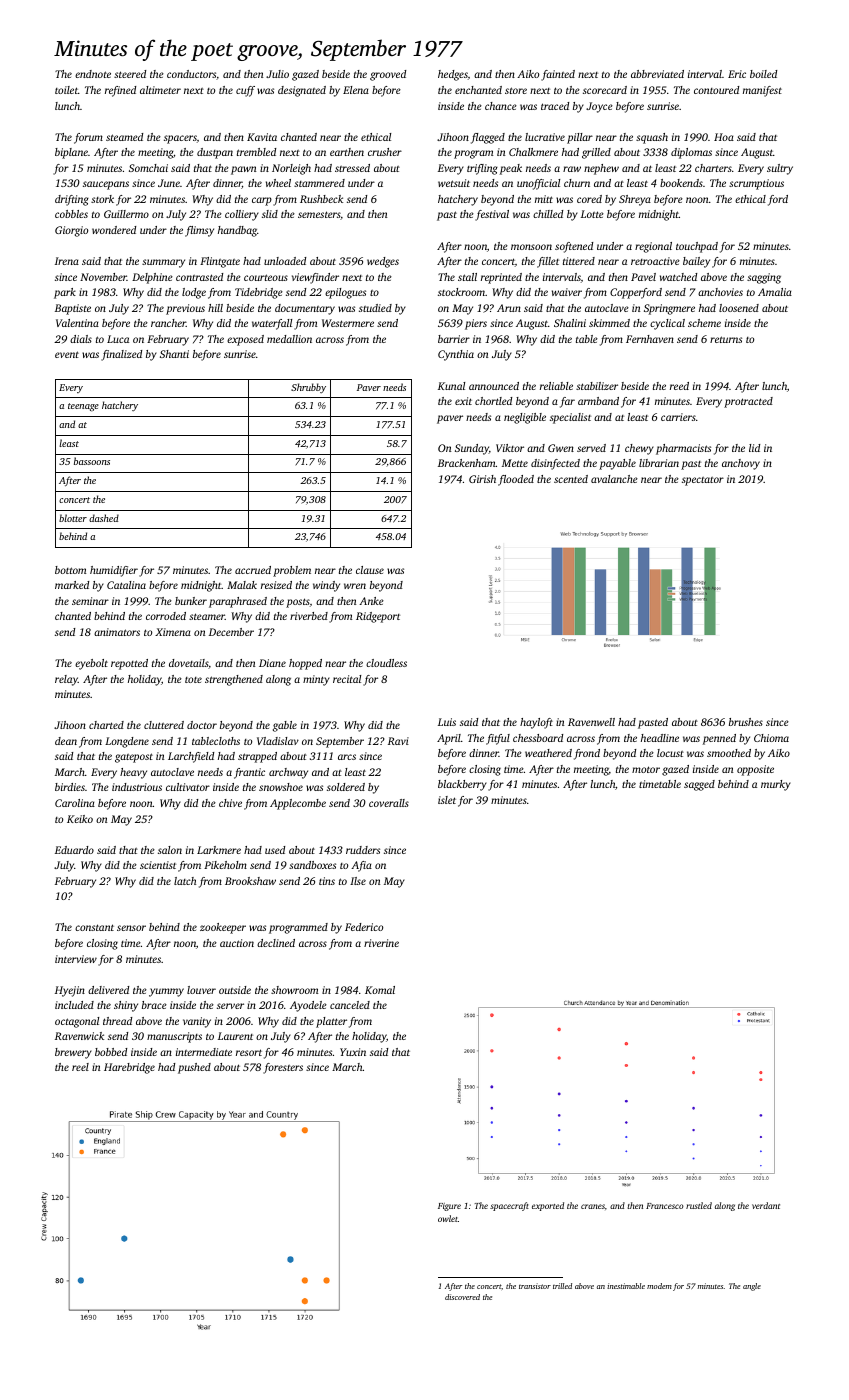  What do you see at coordinates (699, 785) in the screenshot?
I see `sagged` at bounding box center [699, 785].
